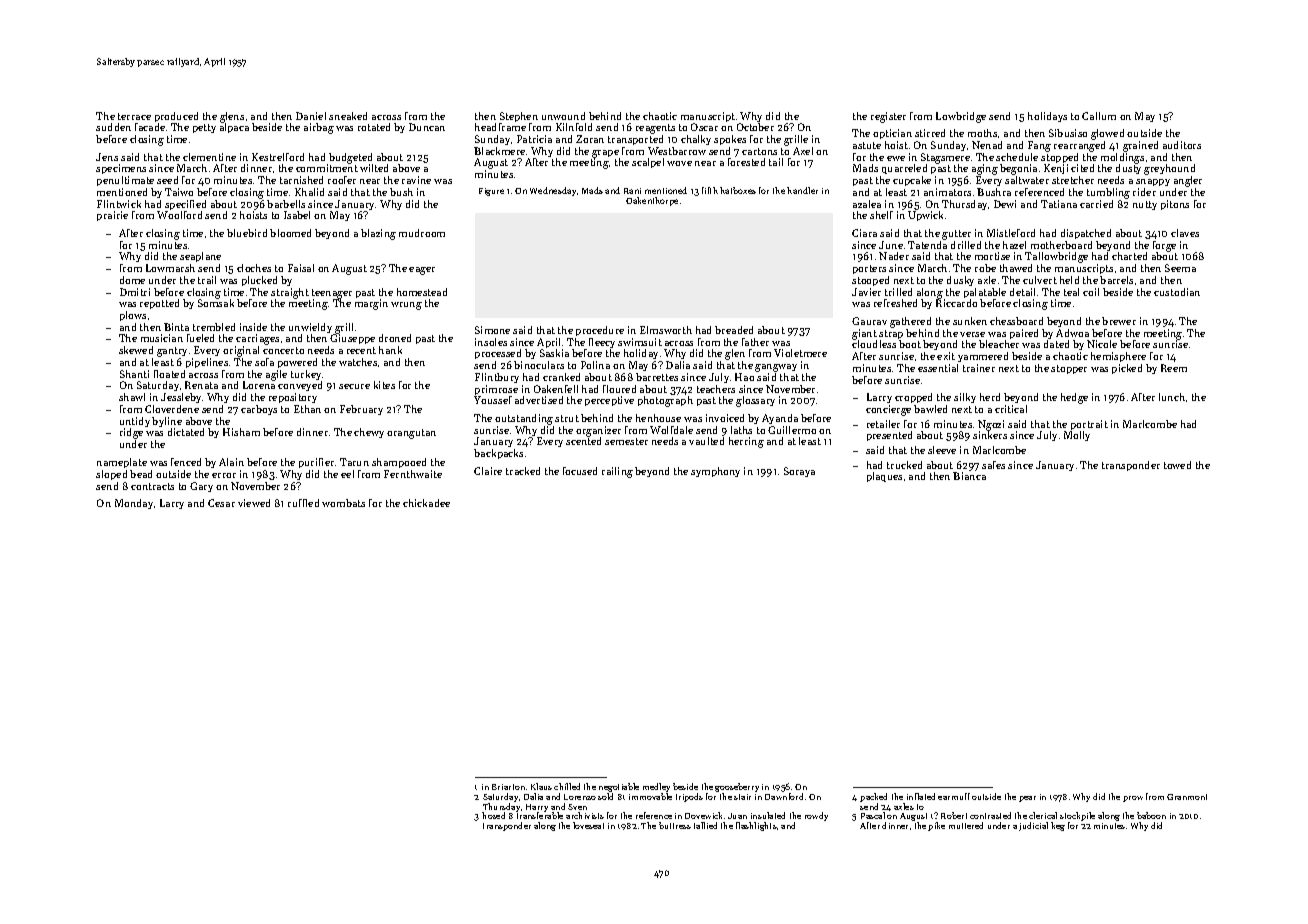 The width and height of the screenshot is (1308, 924). Describe the element at coordinates (311, 116) in the screenshot. I see `Daniel` at that location.
